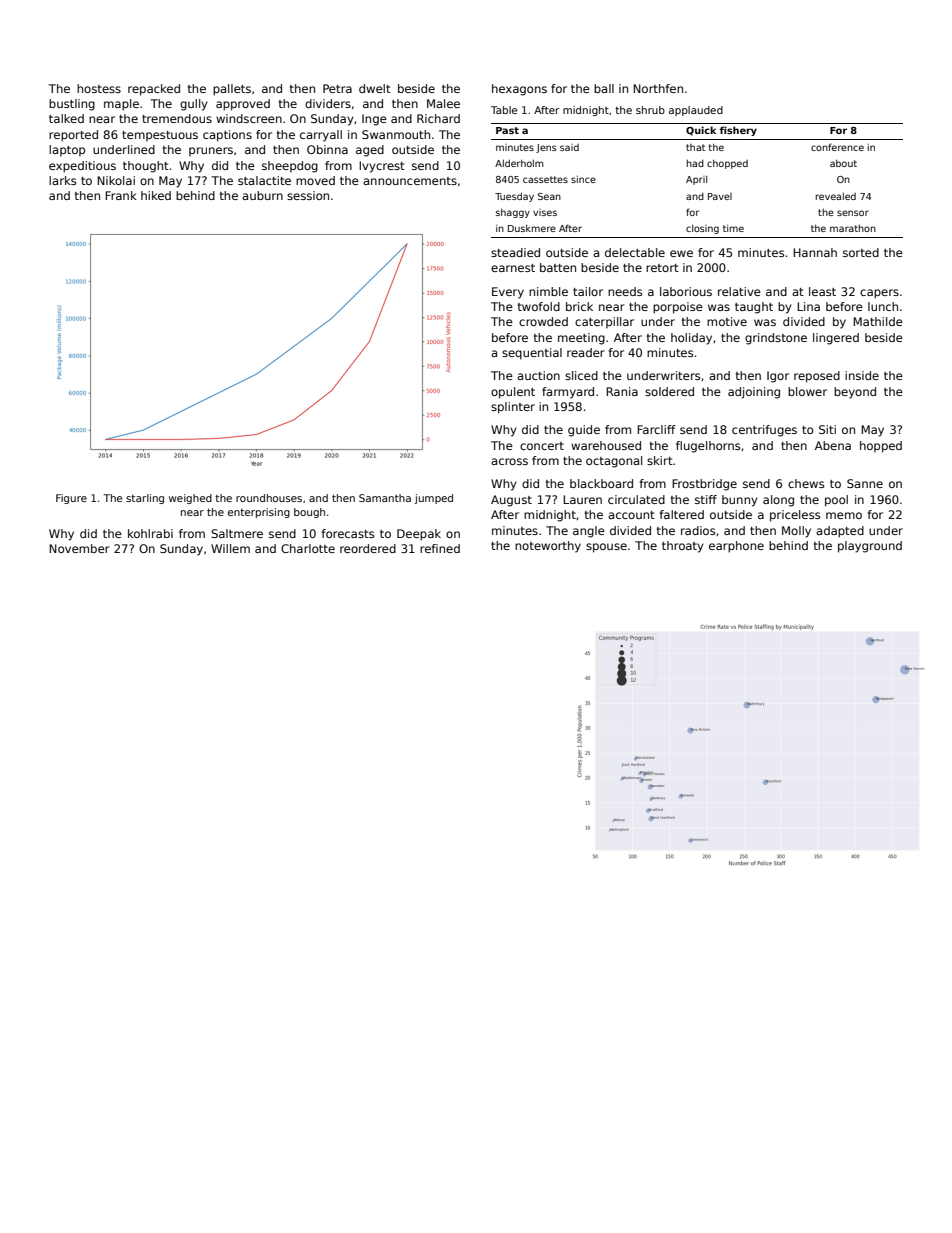 This image has height=1233, width=952. What do you see at coordinates (230, 548) in the image?
I see `Willem` at bounding box center [230, 548].
